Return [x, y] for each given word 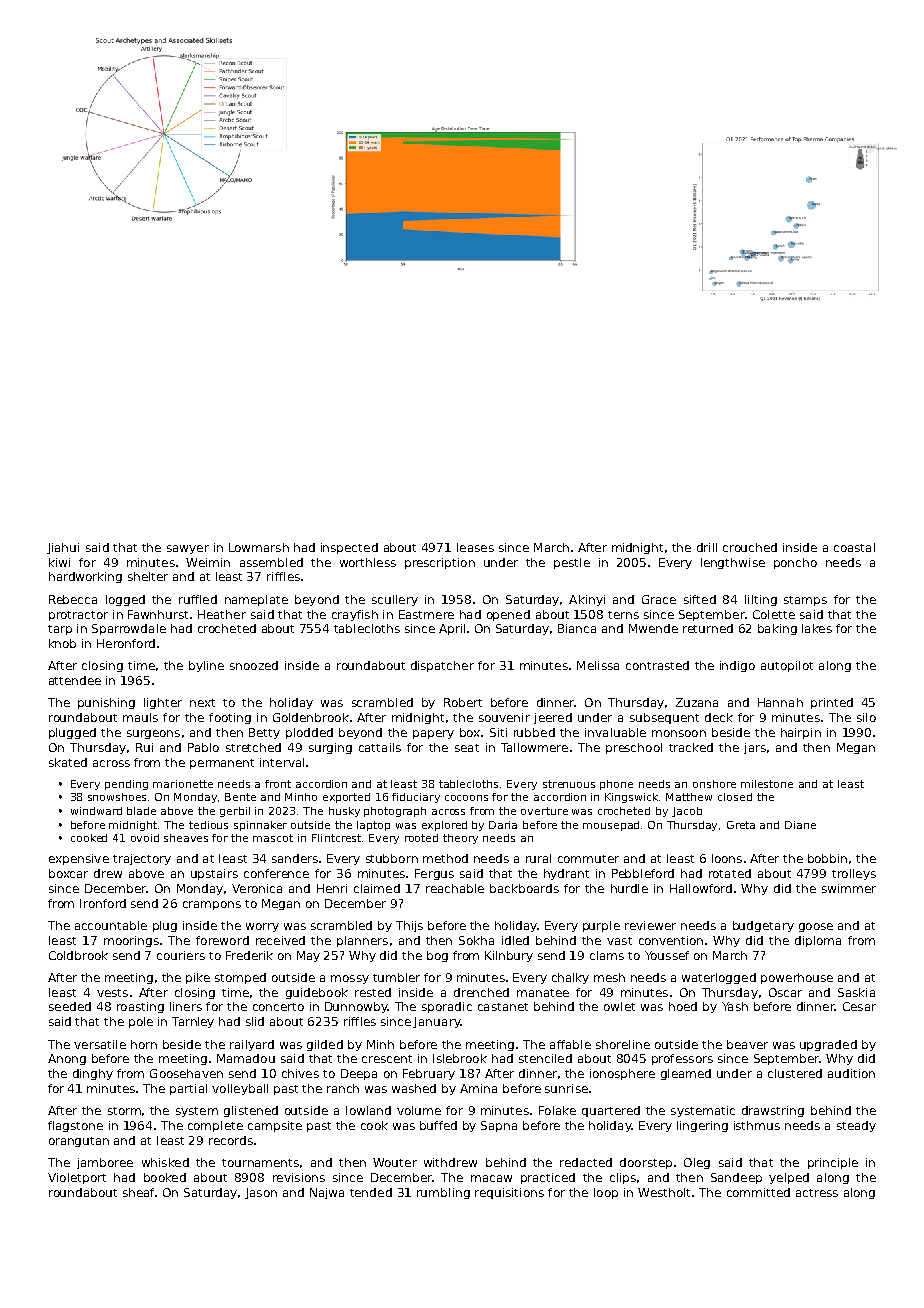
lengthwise [733, 563]
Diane [800, 825]
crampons [212, 905]
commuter [588, 859]
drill [707, 547]
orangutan [79, 1142]
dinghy [93, 1074]
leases [475, 547]
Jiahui [63, 548]
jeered [553, 718]
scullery [395, 600]
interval [282, 762]
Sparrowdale [129, 629]
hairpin [801, 733]
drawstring [773, 1111]
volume [419, 1110]
